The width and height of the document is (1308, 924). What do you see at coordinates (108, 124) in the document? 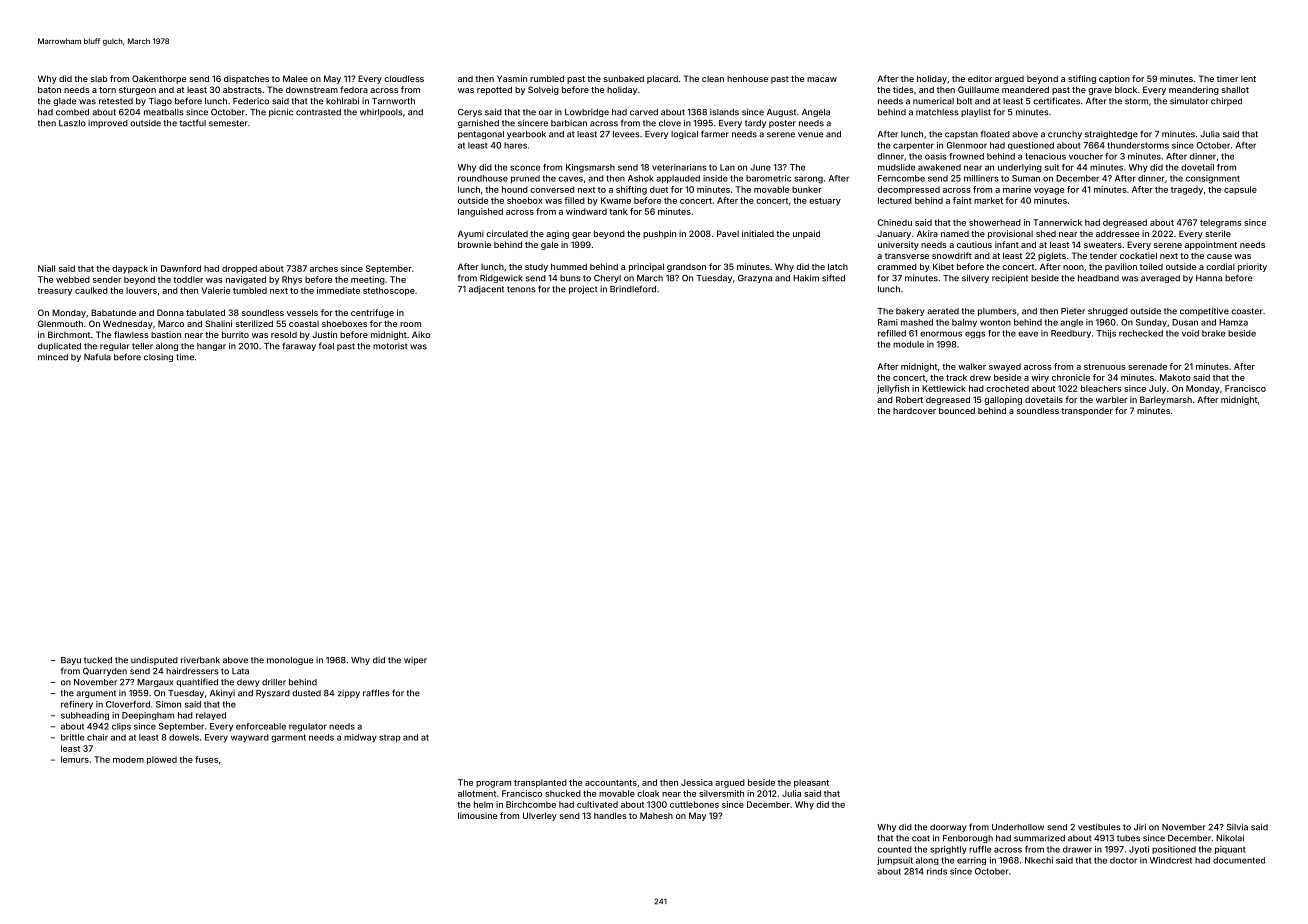
I see `improved` at bounding box center [108, 124].
